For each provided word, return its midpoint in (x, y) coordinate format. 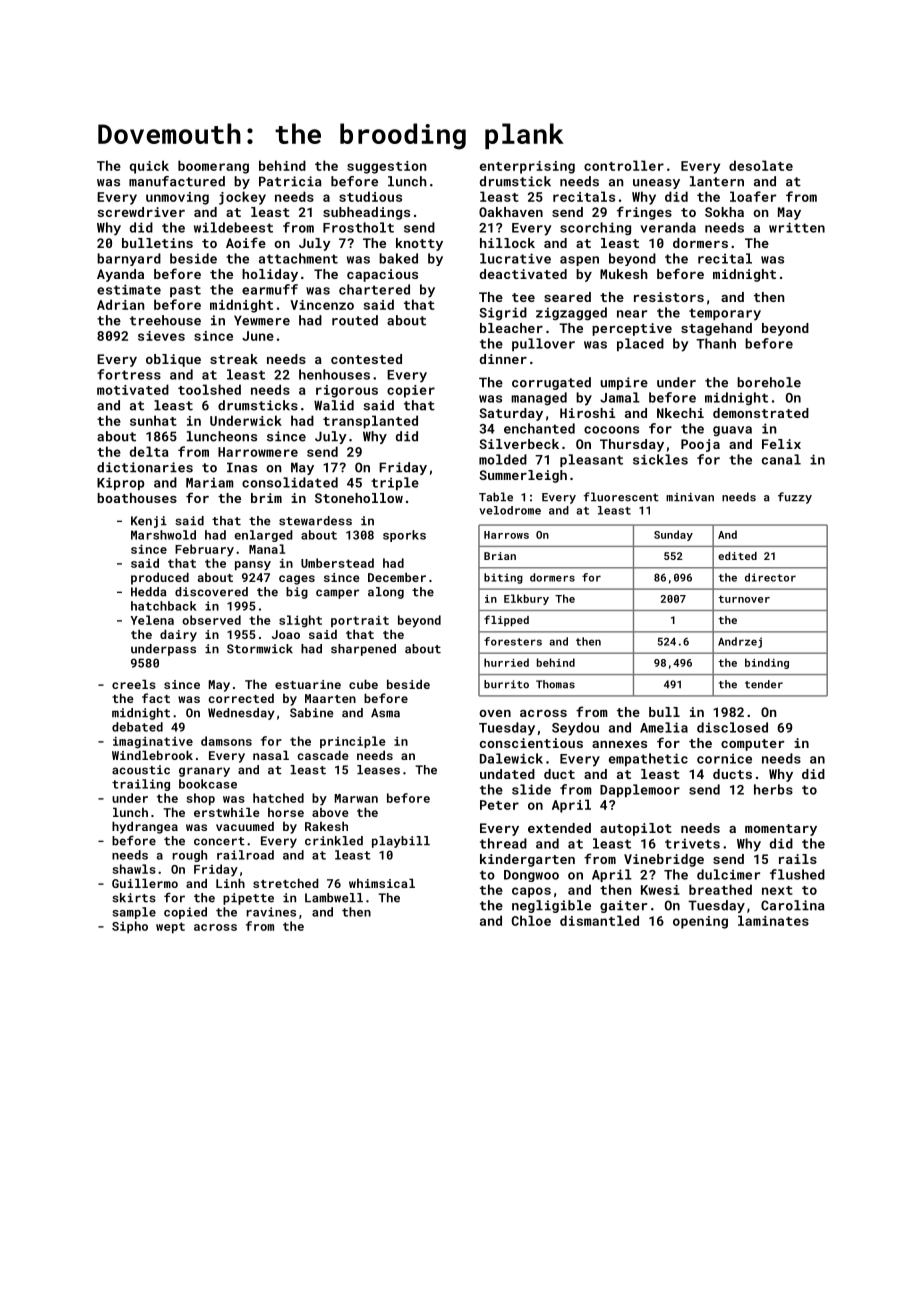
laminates (773, 920)
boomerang (213, 167)
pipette (248, 899)
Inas (242, 467)
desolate (761, 165)
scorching (595, 229)
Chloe (531, 920)
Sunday (673, 535)
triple (395, 483)
